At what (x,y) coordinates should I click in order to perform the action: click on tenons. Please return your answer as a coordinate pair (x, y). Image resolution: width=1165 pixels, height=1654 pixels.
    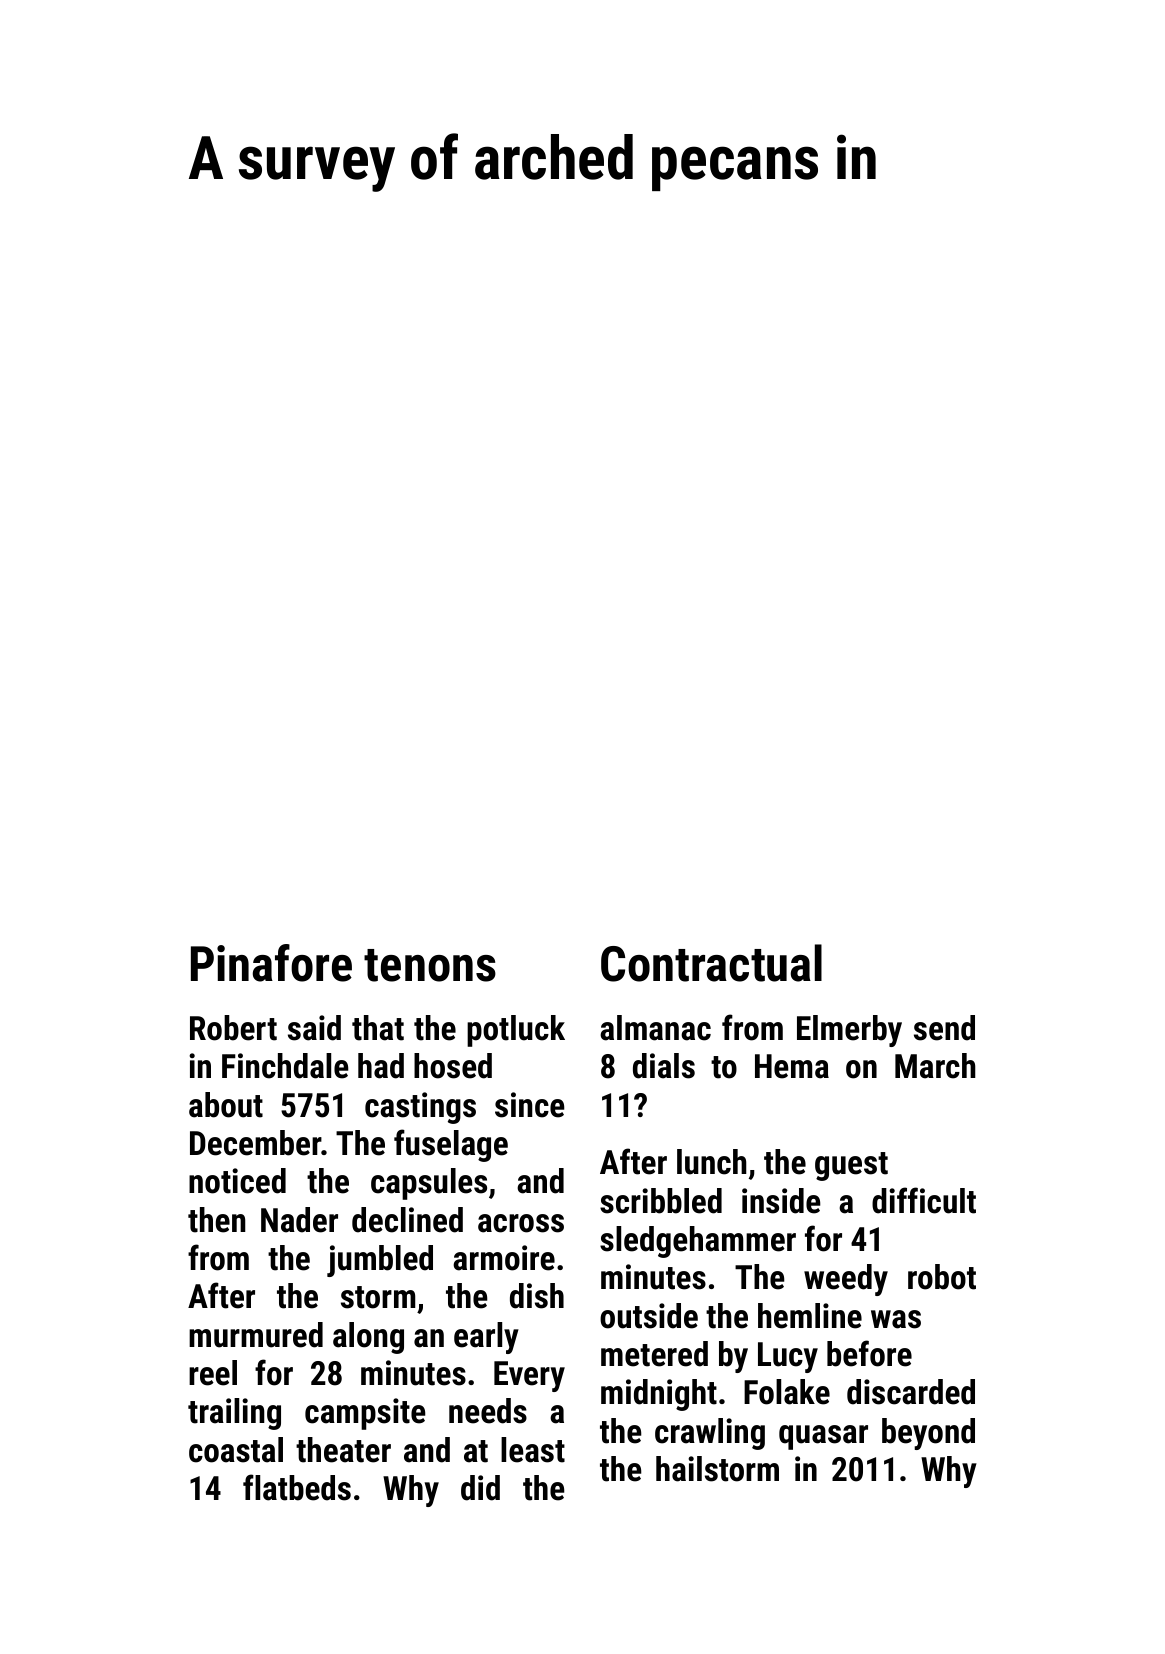
    Looking at the image, I should click on (430, 965).
